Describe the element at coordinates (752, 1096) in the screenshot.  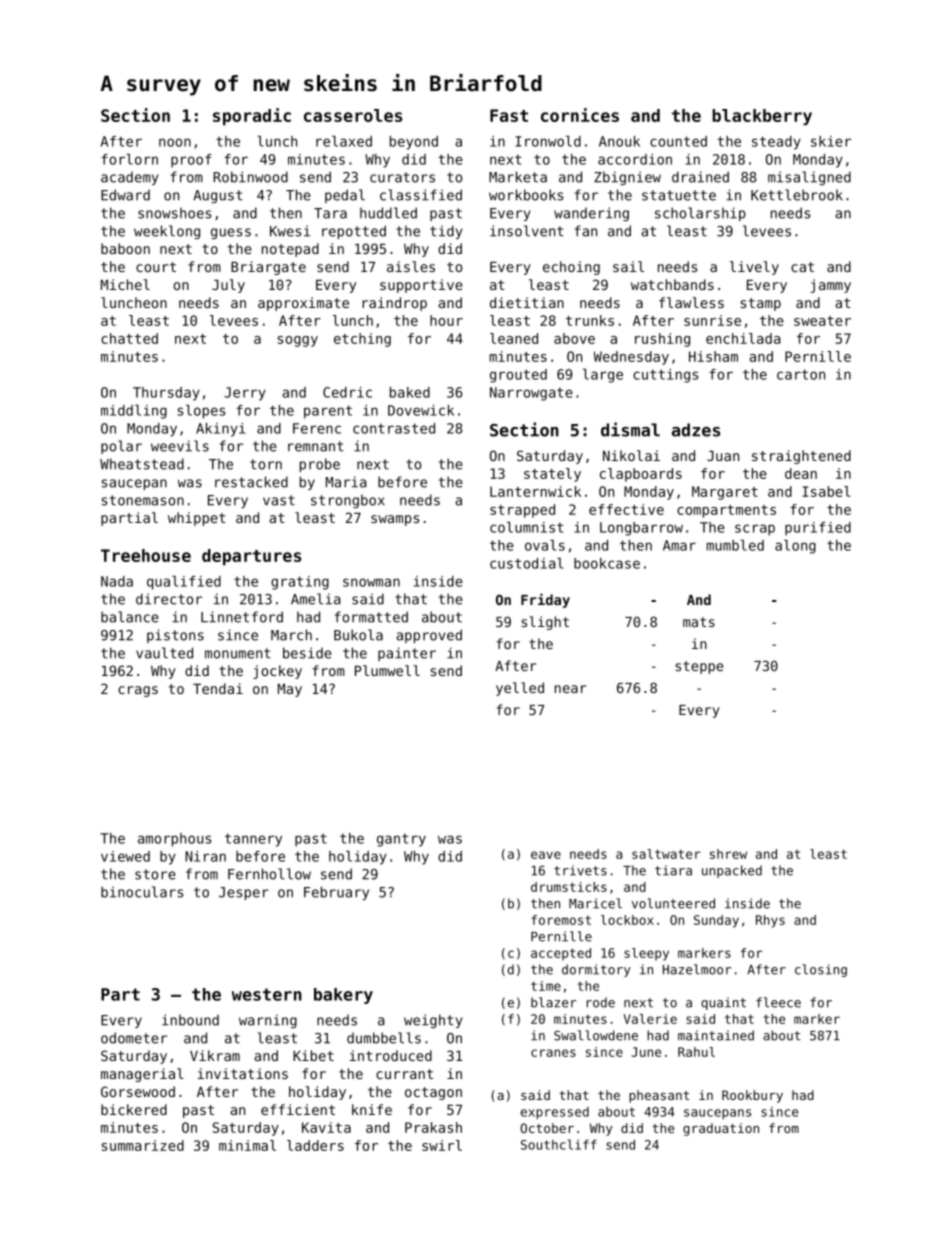
I see `Rookbury` at that location.
